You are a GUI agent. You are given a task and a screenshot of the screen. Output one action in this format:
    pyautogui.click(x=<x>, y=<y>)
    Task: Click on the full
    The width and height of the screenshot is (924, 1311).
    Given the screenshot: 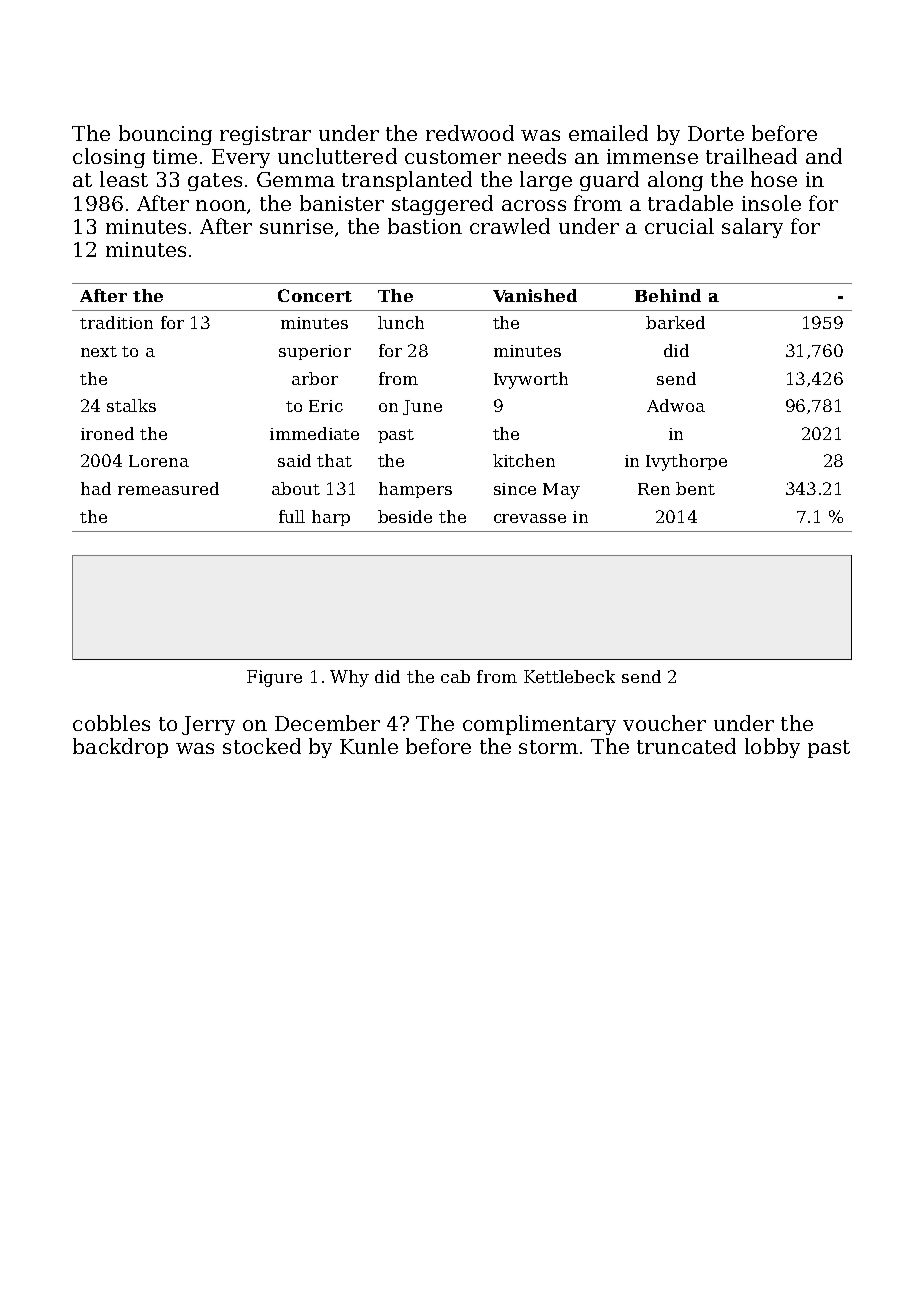 What is the action you would take?
    pyautogui.click(x=292, y=516)
